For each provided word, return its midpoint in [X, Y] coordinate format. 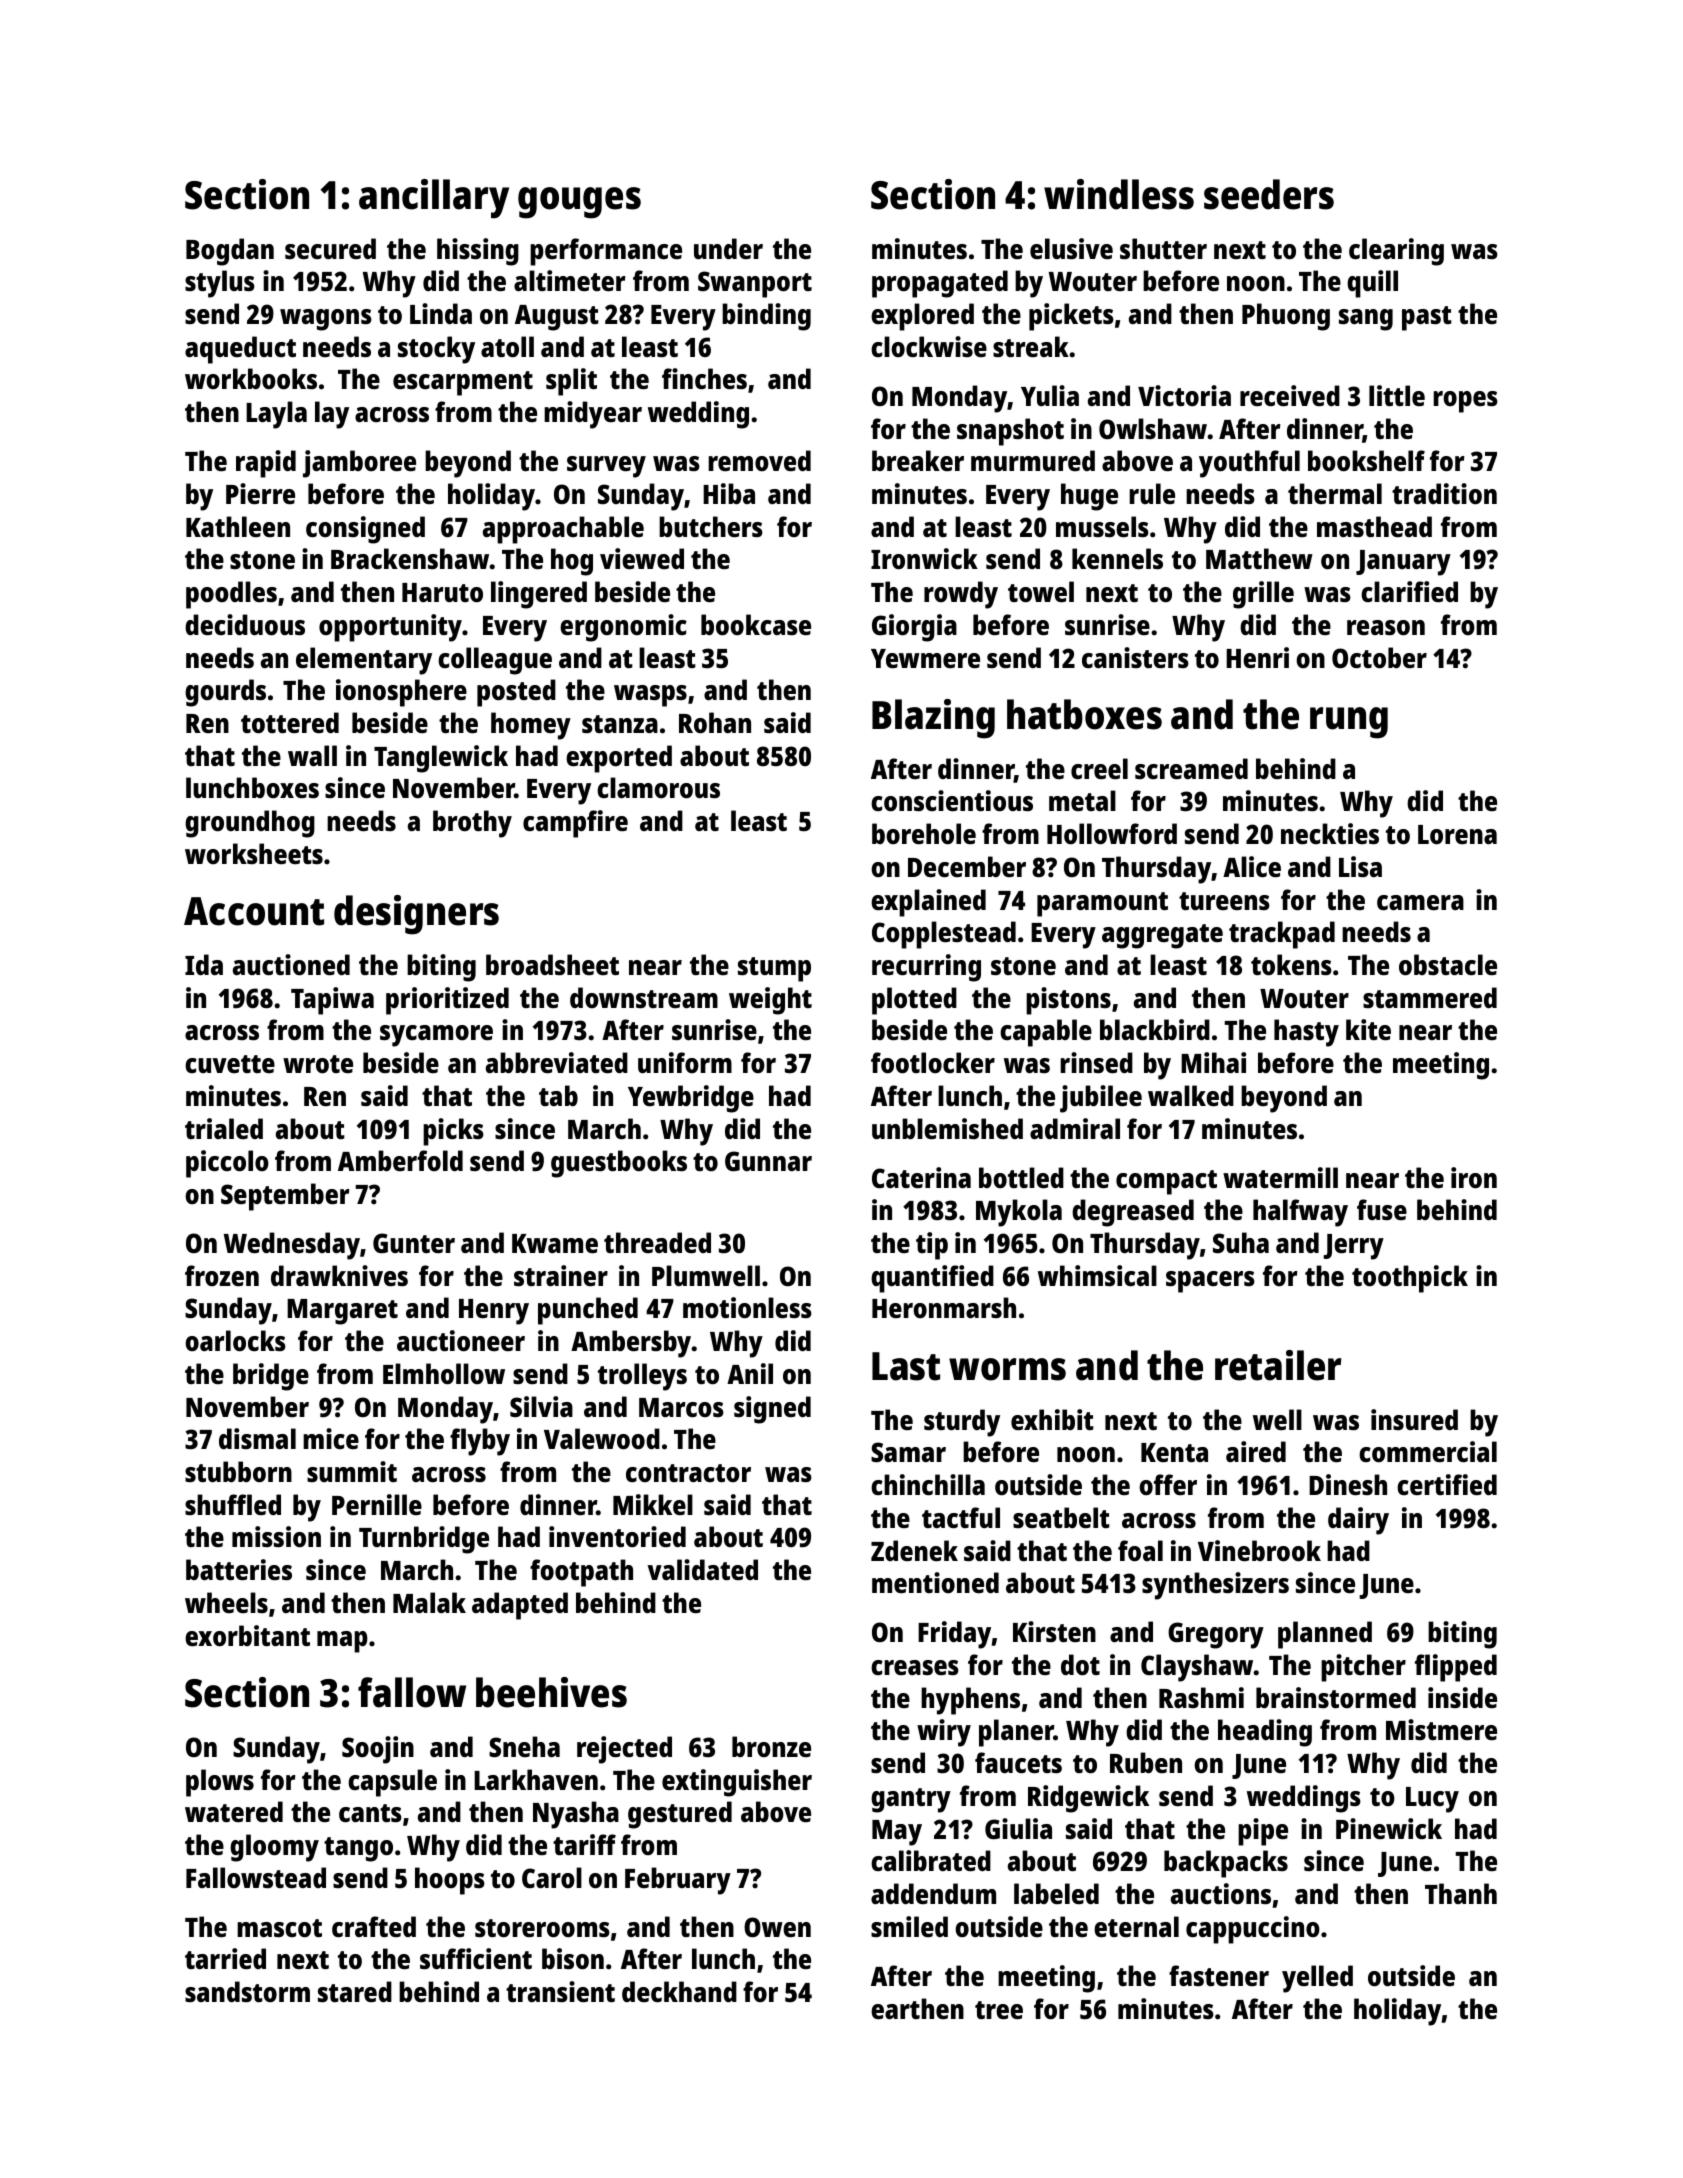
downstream [644, 997]
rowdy [961, 595]
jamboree [359, 464]
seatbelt [1061, 1517]
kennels [1117, 559]
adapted [520, 1606]
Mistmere [1441, 1729]
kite [1368, 1030]
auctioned [291, 965]
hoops [450, 1881]
